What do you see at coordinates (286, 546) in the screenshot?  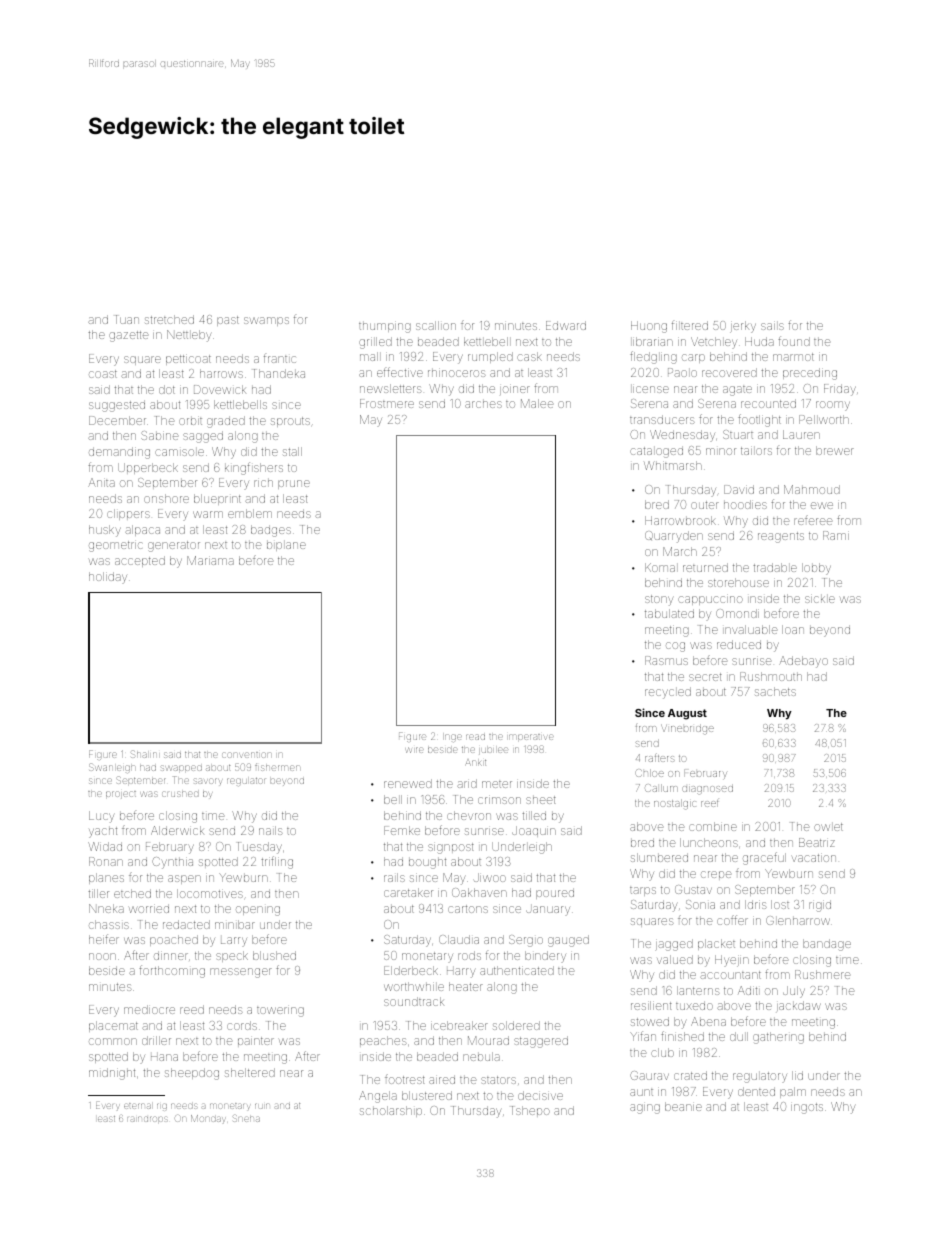 I see `biplane` at bounding box center [286, 546].
